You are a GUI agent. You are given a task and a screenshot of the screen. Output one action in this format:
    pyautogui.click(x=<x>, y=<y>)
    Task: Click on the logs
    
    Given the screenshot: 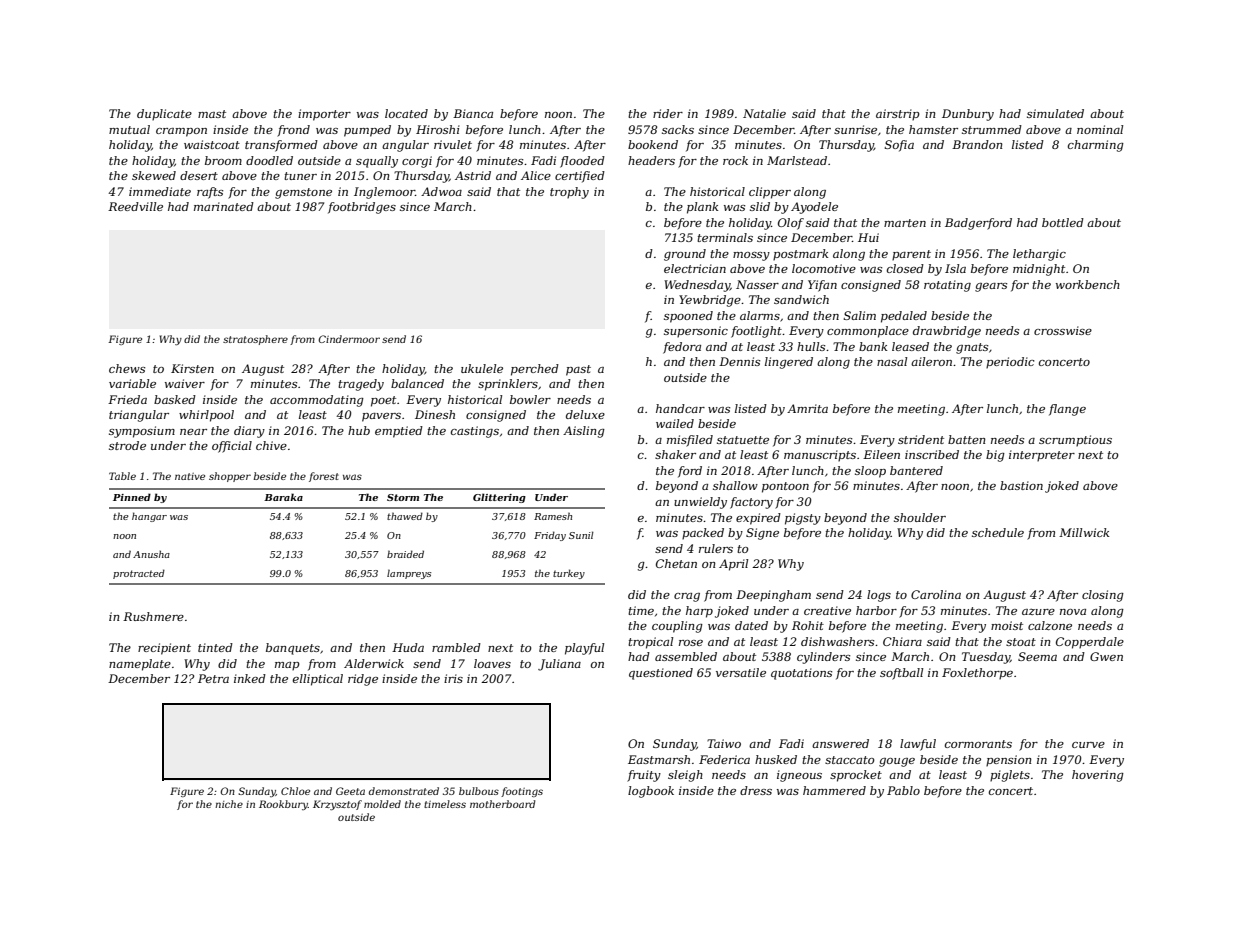 What is the action you would take?
    pyautogui.click(x=879, y=596)
